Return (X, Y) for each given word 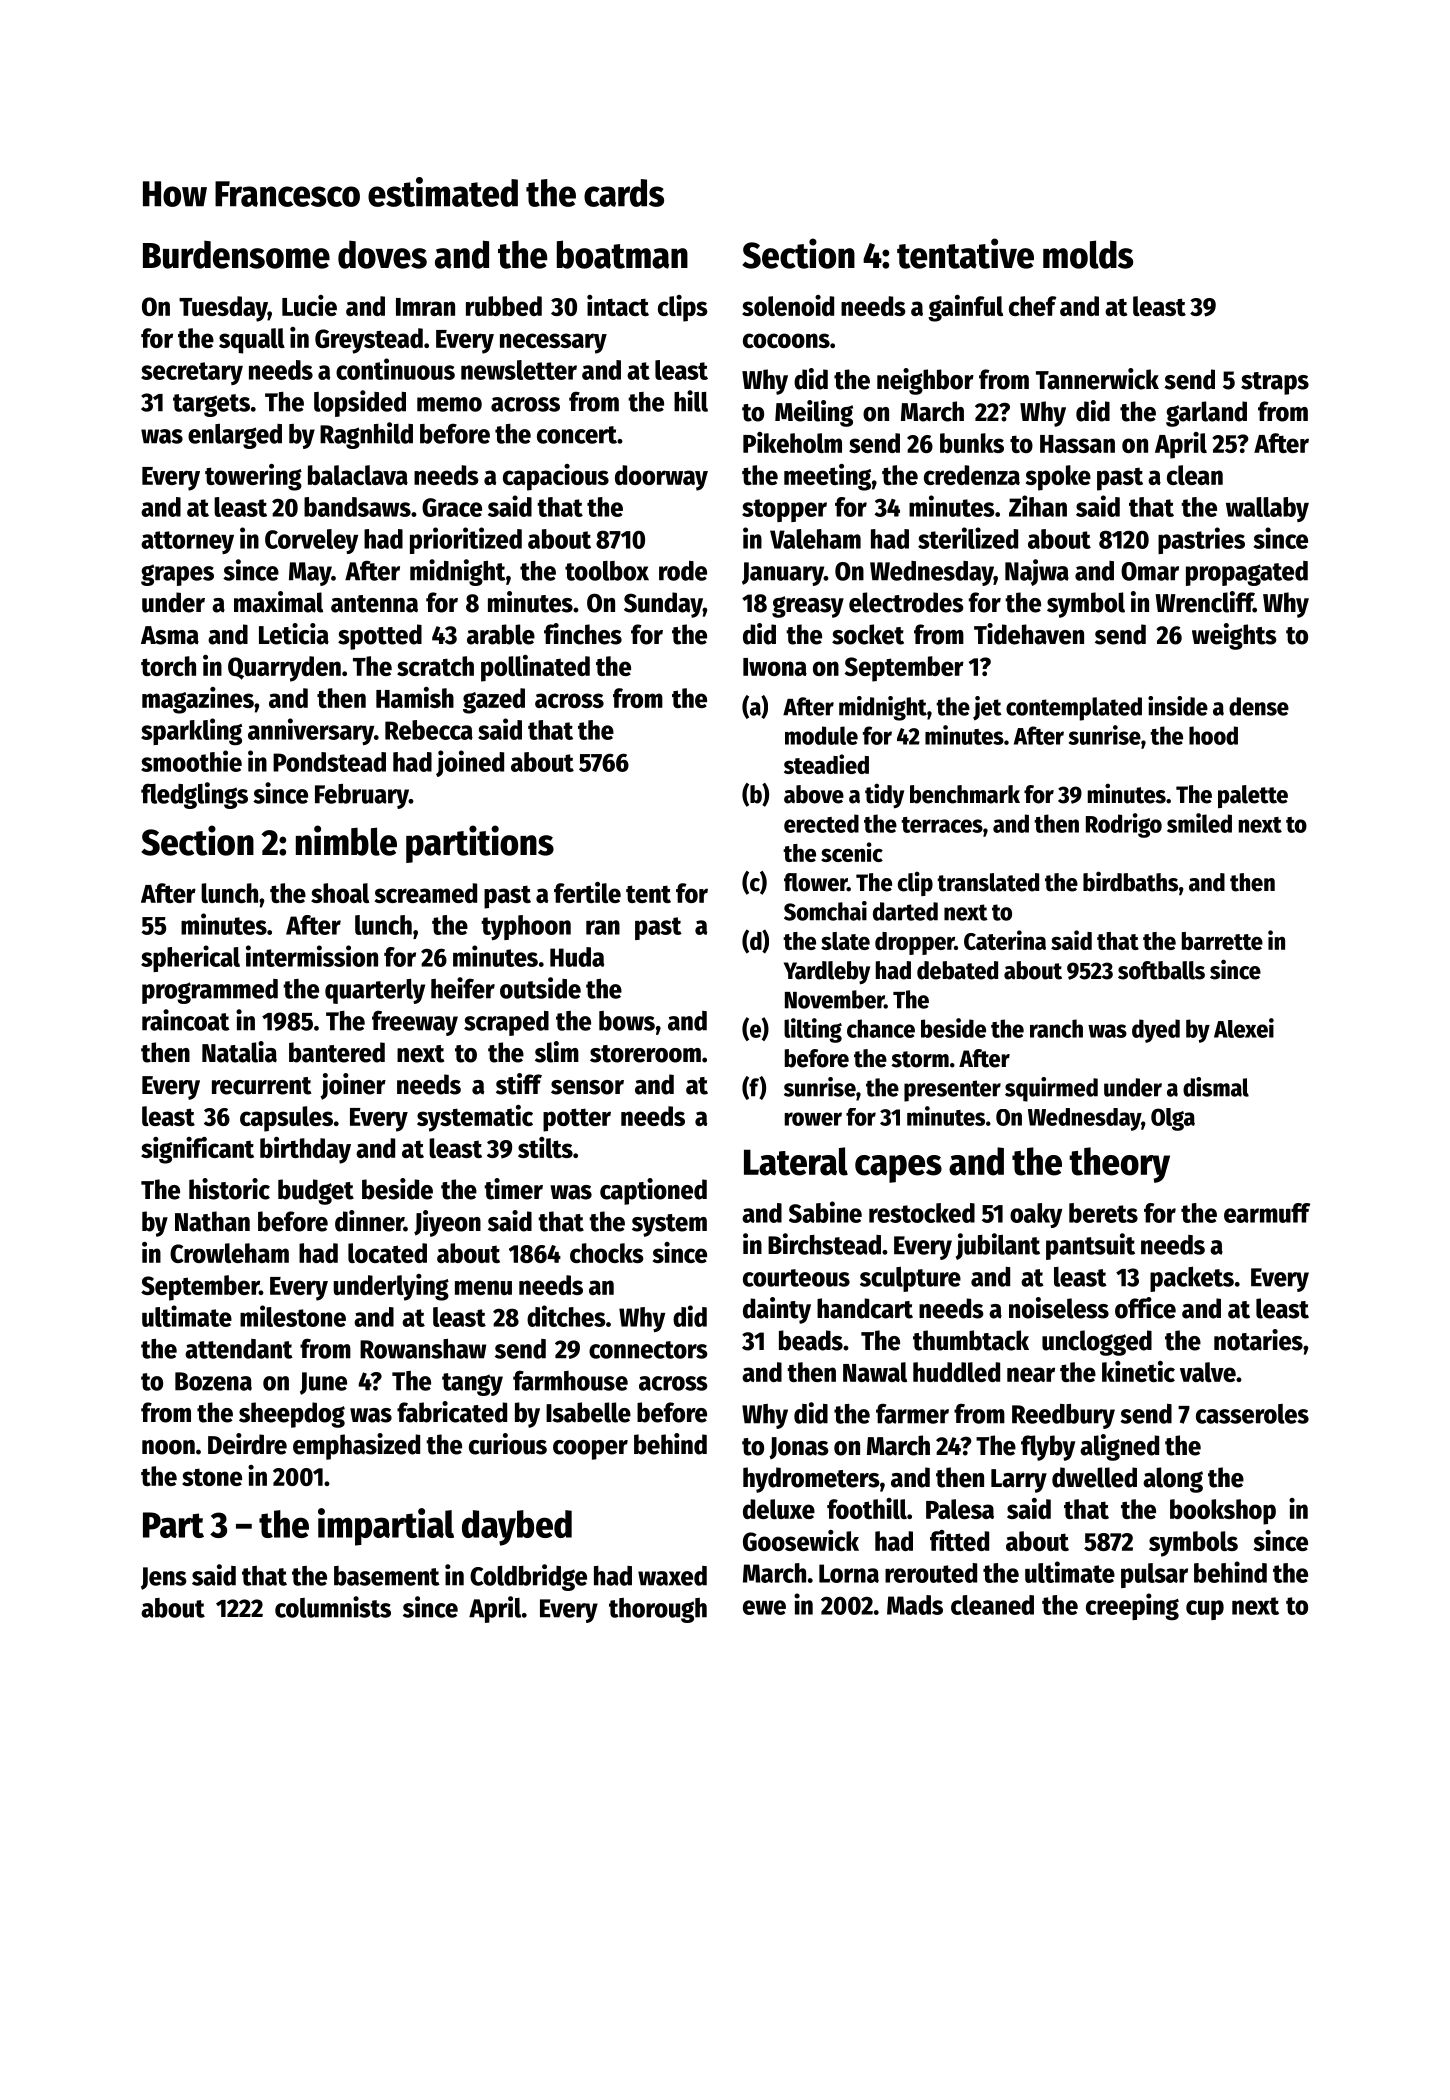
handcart (865, 1308)
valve (1208, 1372)
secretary (192, 373)
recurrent (261, 1086)
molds (1088, 254)
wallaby (1267, 509)
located (387, 1253)
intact (618, 305)
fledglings (194, 795)
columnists (333, 1607)
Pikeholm (792, 442)
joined (470, 763)
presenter (952, 1091)
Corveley (311, 541)
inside (1178, 706)
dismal (1216, 1087)
